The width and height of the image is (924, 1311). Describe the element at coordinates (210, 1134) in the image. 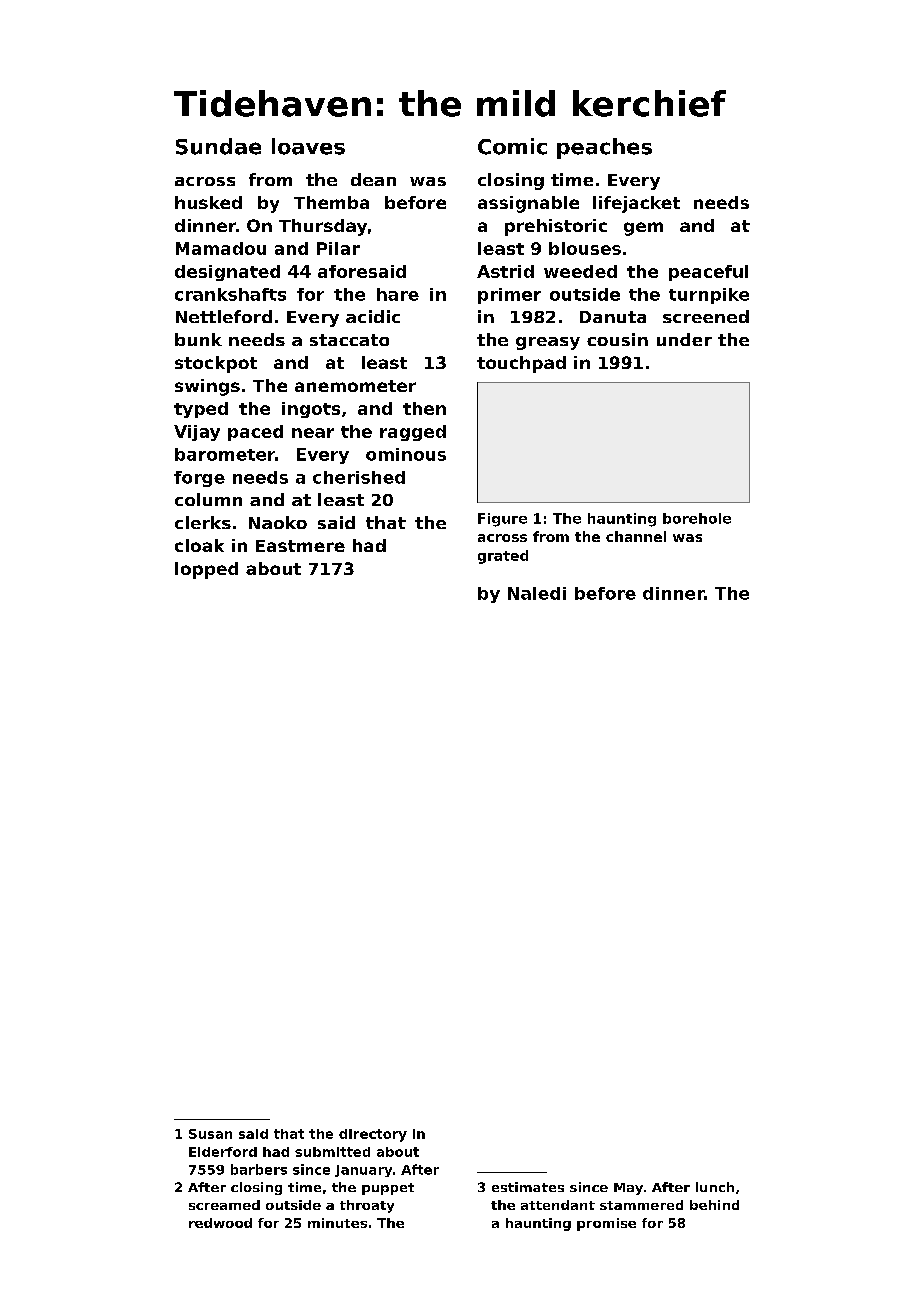

I see `Susan` at that location.
